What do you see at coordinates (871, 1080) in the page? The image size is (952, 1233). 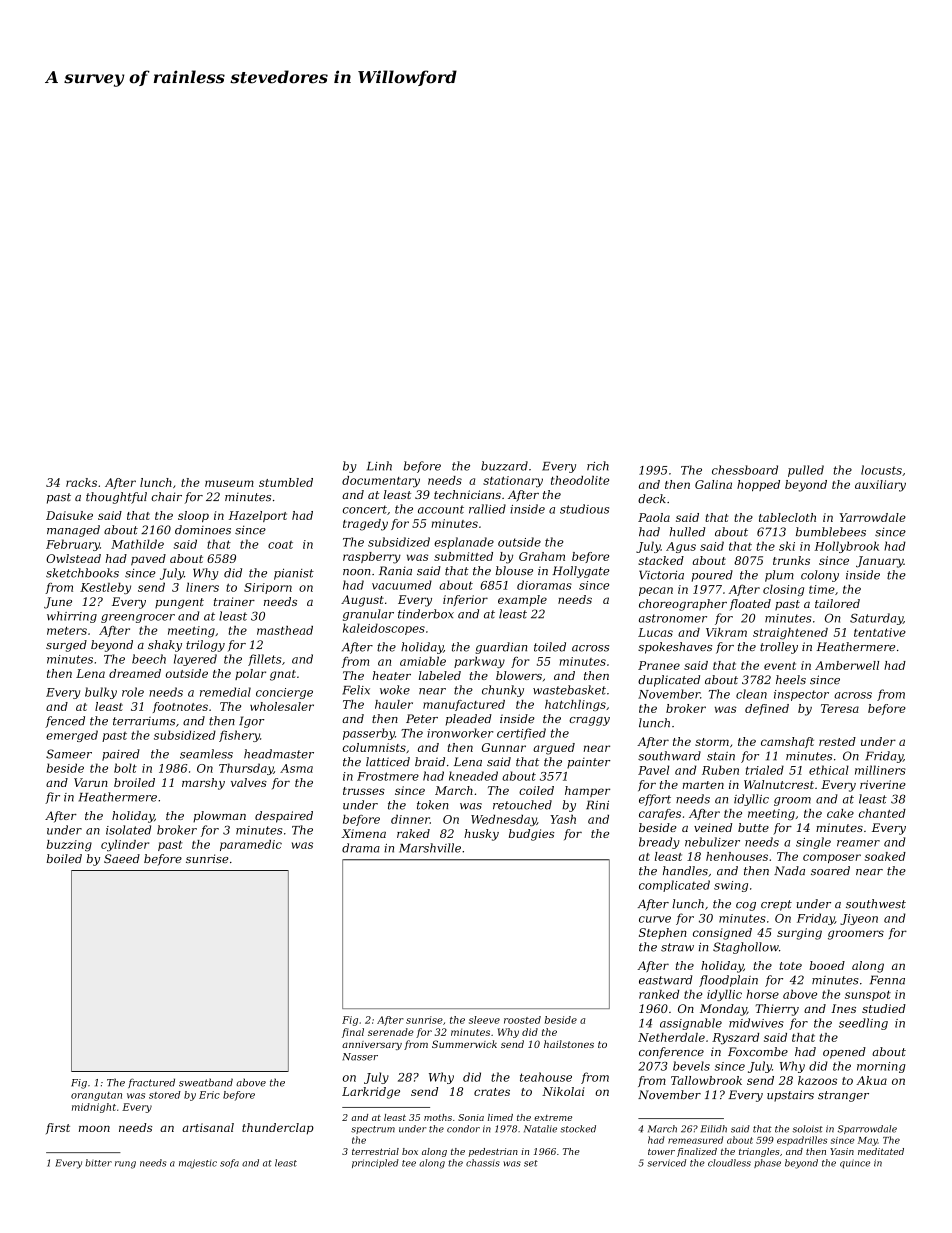 I see `Akua` at bounding box center [871, 1080].
